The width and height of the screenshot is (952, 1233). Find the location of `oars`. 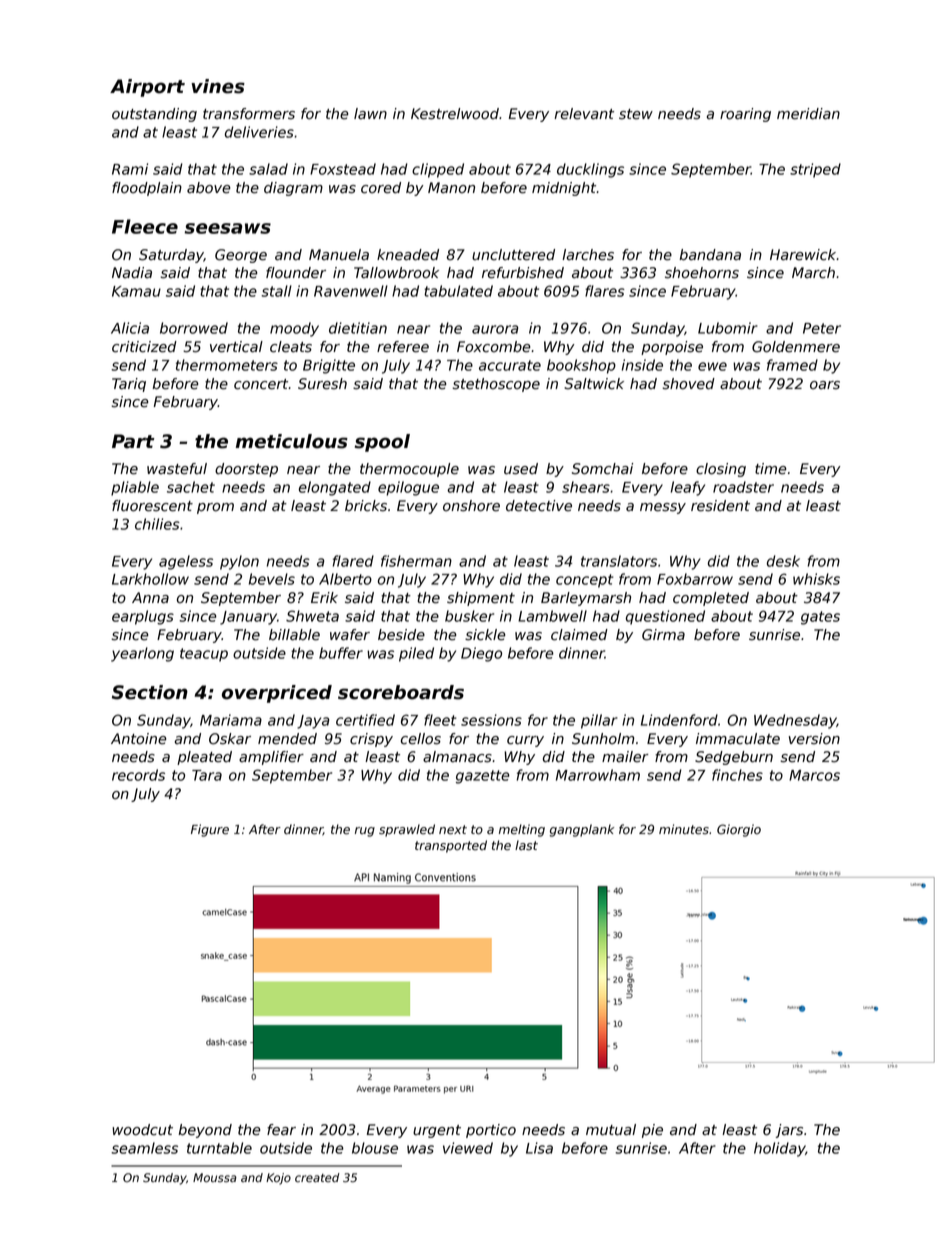

oars is located at coordinates (825, 385).
